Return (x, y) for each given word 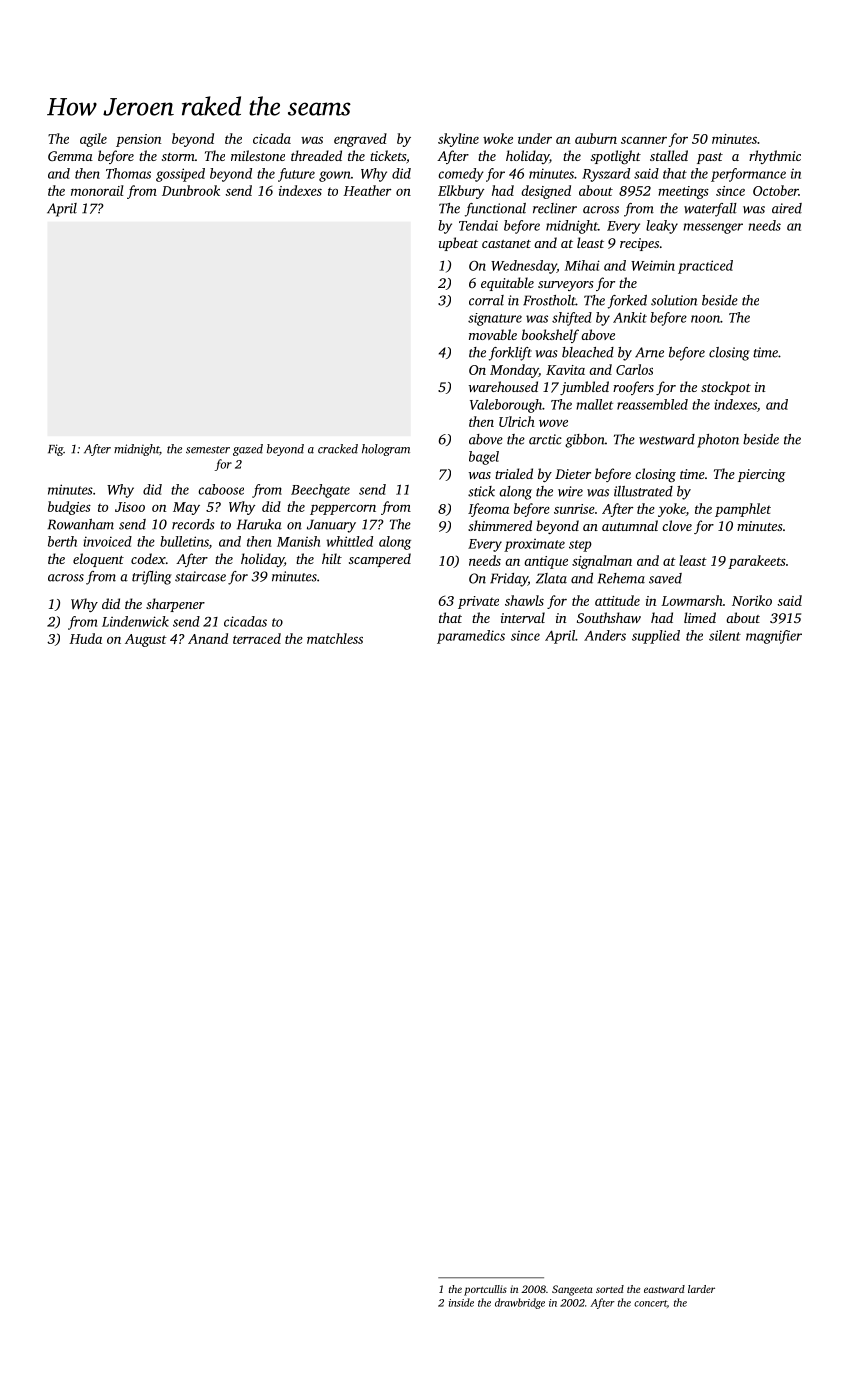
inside (461, 1302)
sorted (610, 1289)
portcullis (485, 1290)
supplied (656, 637)
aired (787, 208)
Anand (208, 638)
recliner (555, 208)
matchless (335, 638)
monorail (97, 190)
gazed (248, 450)
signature (495, 319)
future (296, 175)
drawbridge (520, 1303)
